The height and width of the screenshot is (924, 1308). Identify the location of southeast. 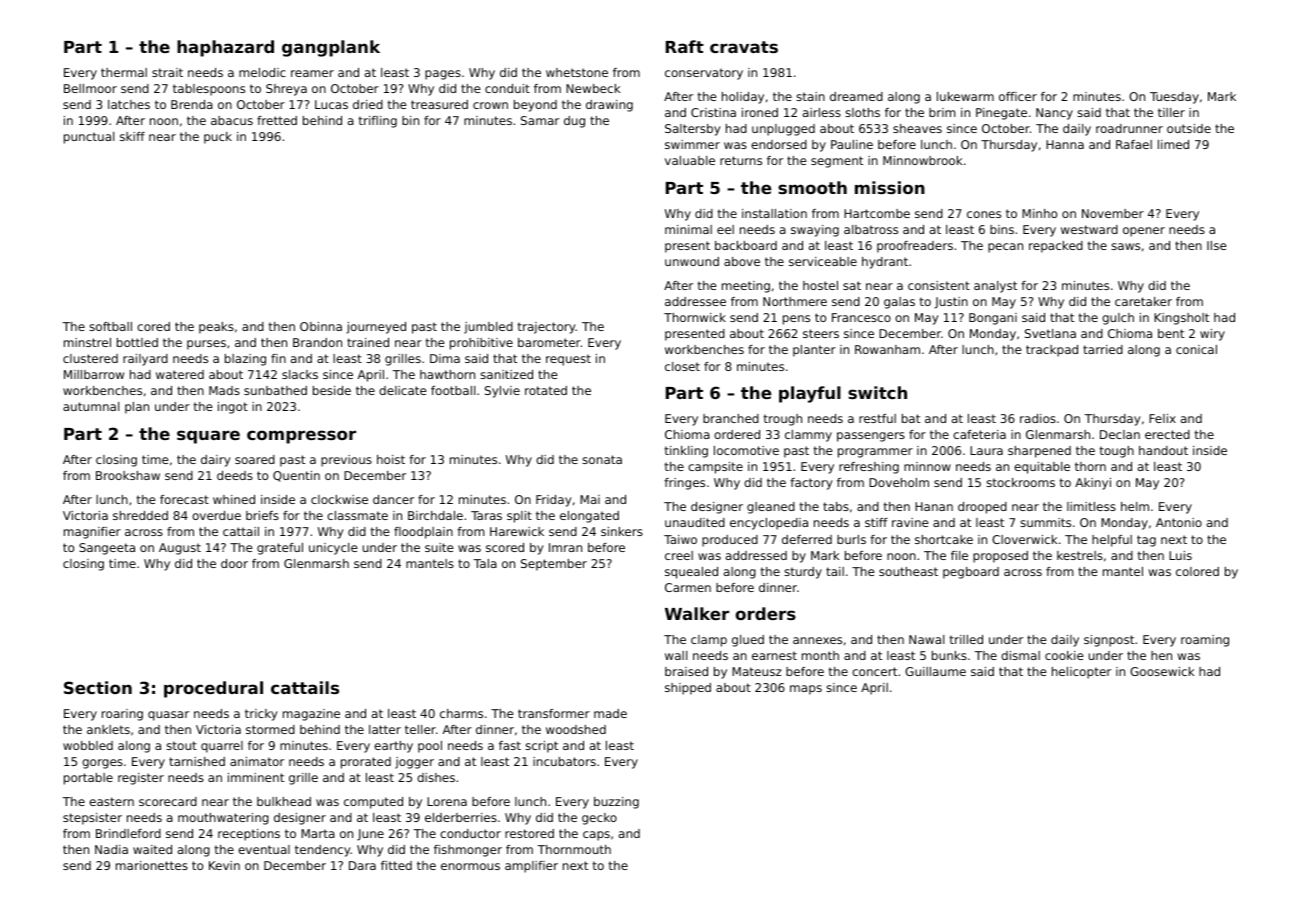
(908, 571).
